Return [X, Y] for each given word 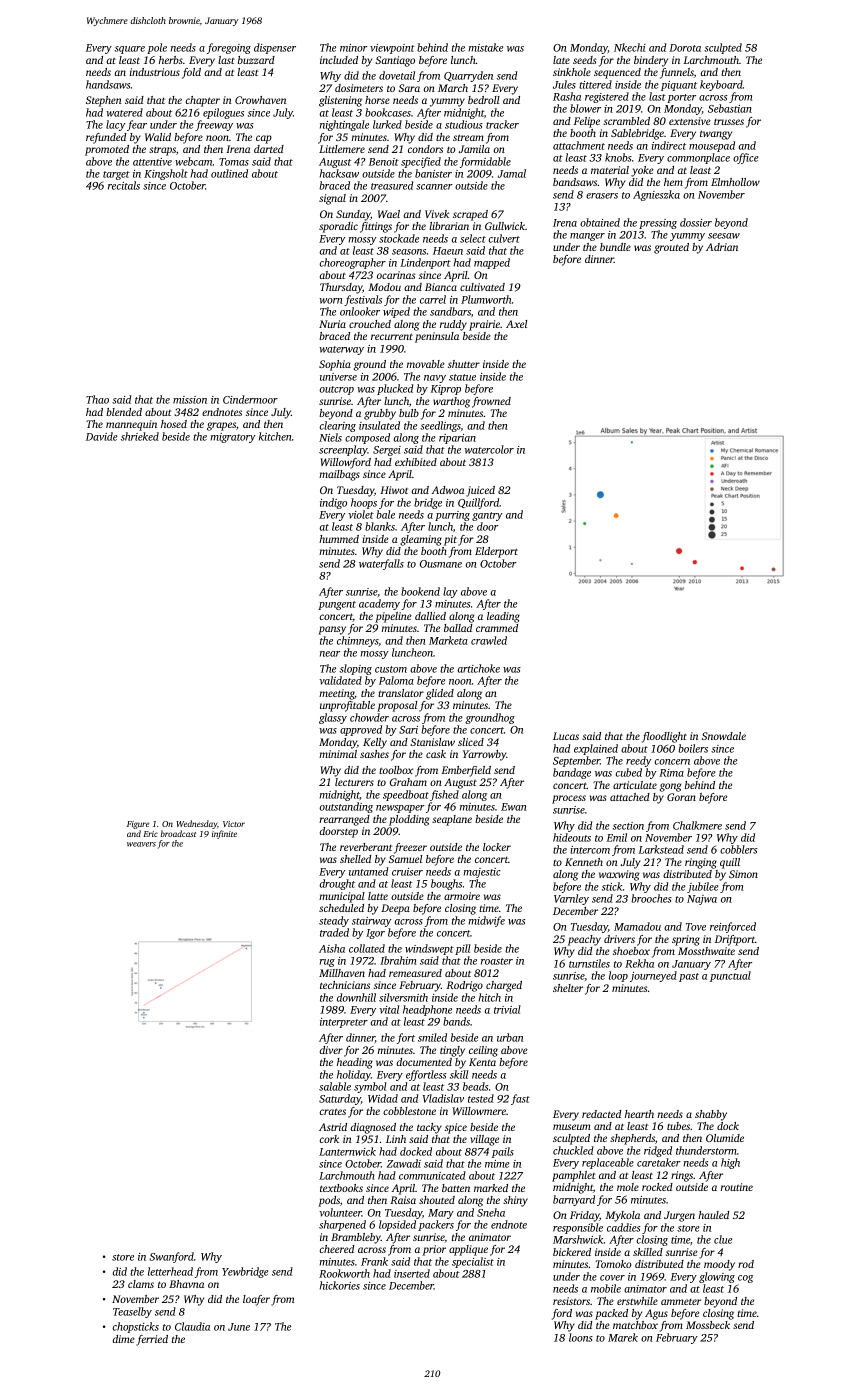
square [130, 50]
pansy [332, 630]
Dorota [685, 48]
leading [503, 617]
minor [353, 48]
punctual [730, 976]
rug [327, 963]
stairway [371, 922]
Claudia [192, 1326]
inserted [412, 1273]
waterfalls [381, 564]
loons [581, 1337]
